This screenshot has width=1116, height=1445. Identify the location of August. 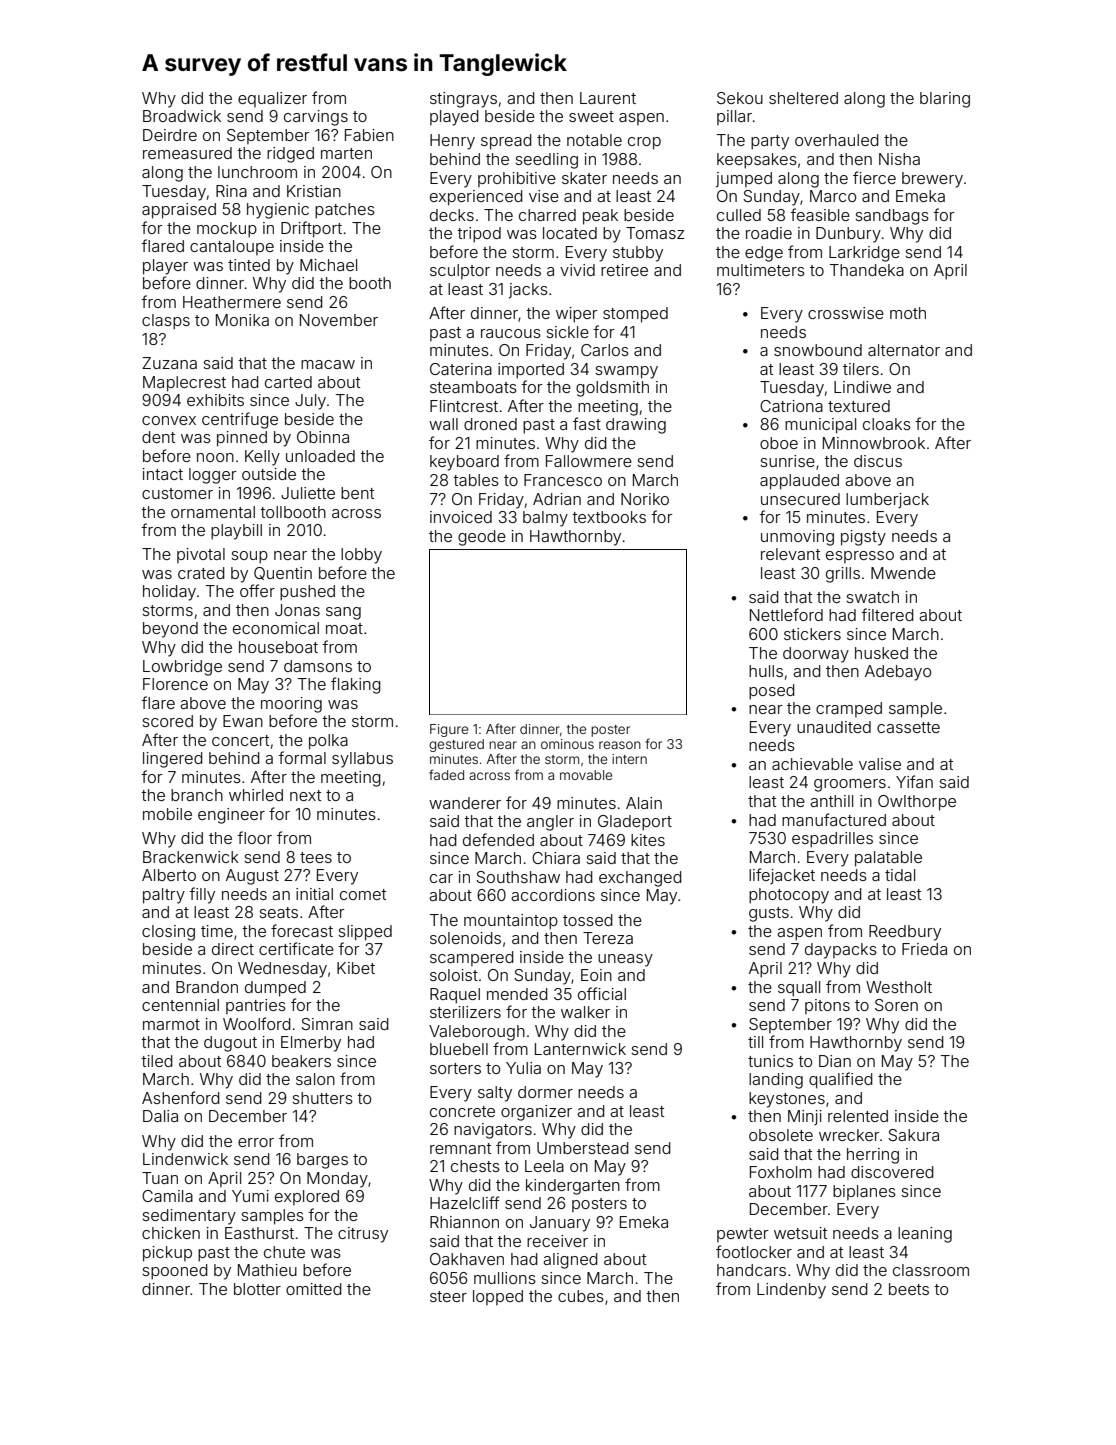
(252, 877).
